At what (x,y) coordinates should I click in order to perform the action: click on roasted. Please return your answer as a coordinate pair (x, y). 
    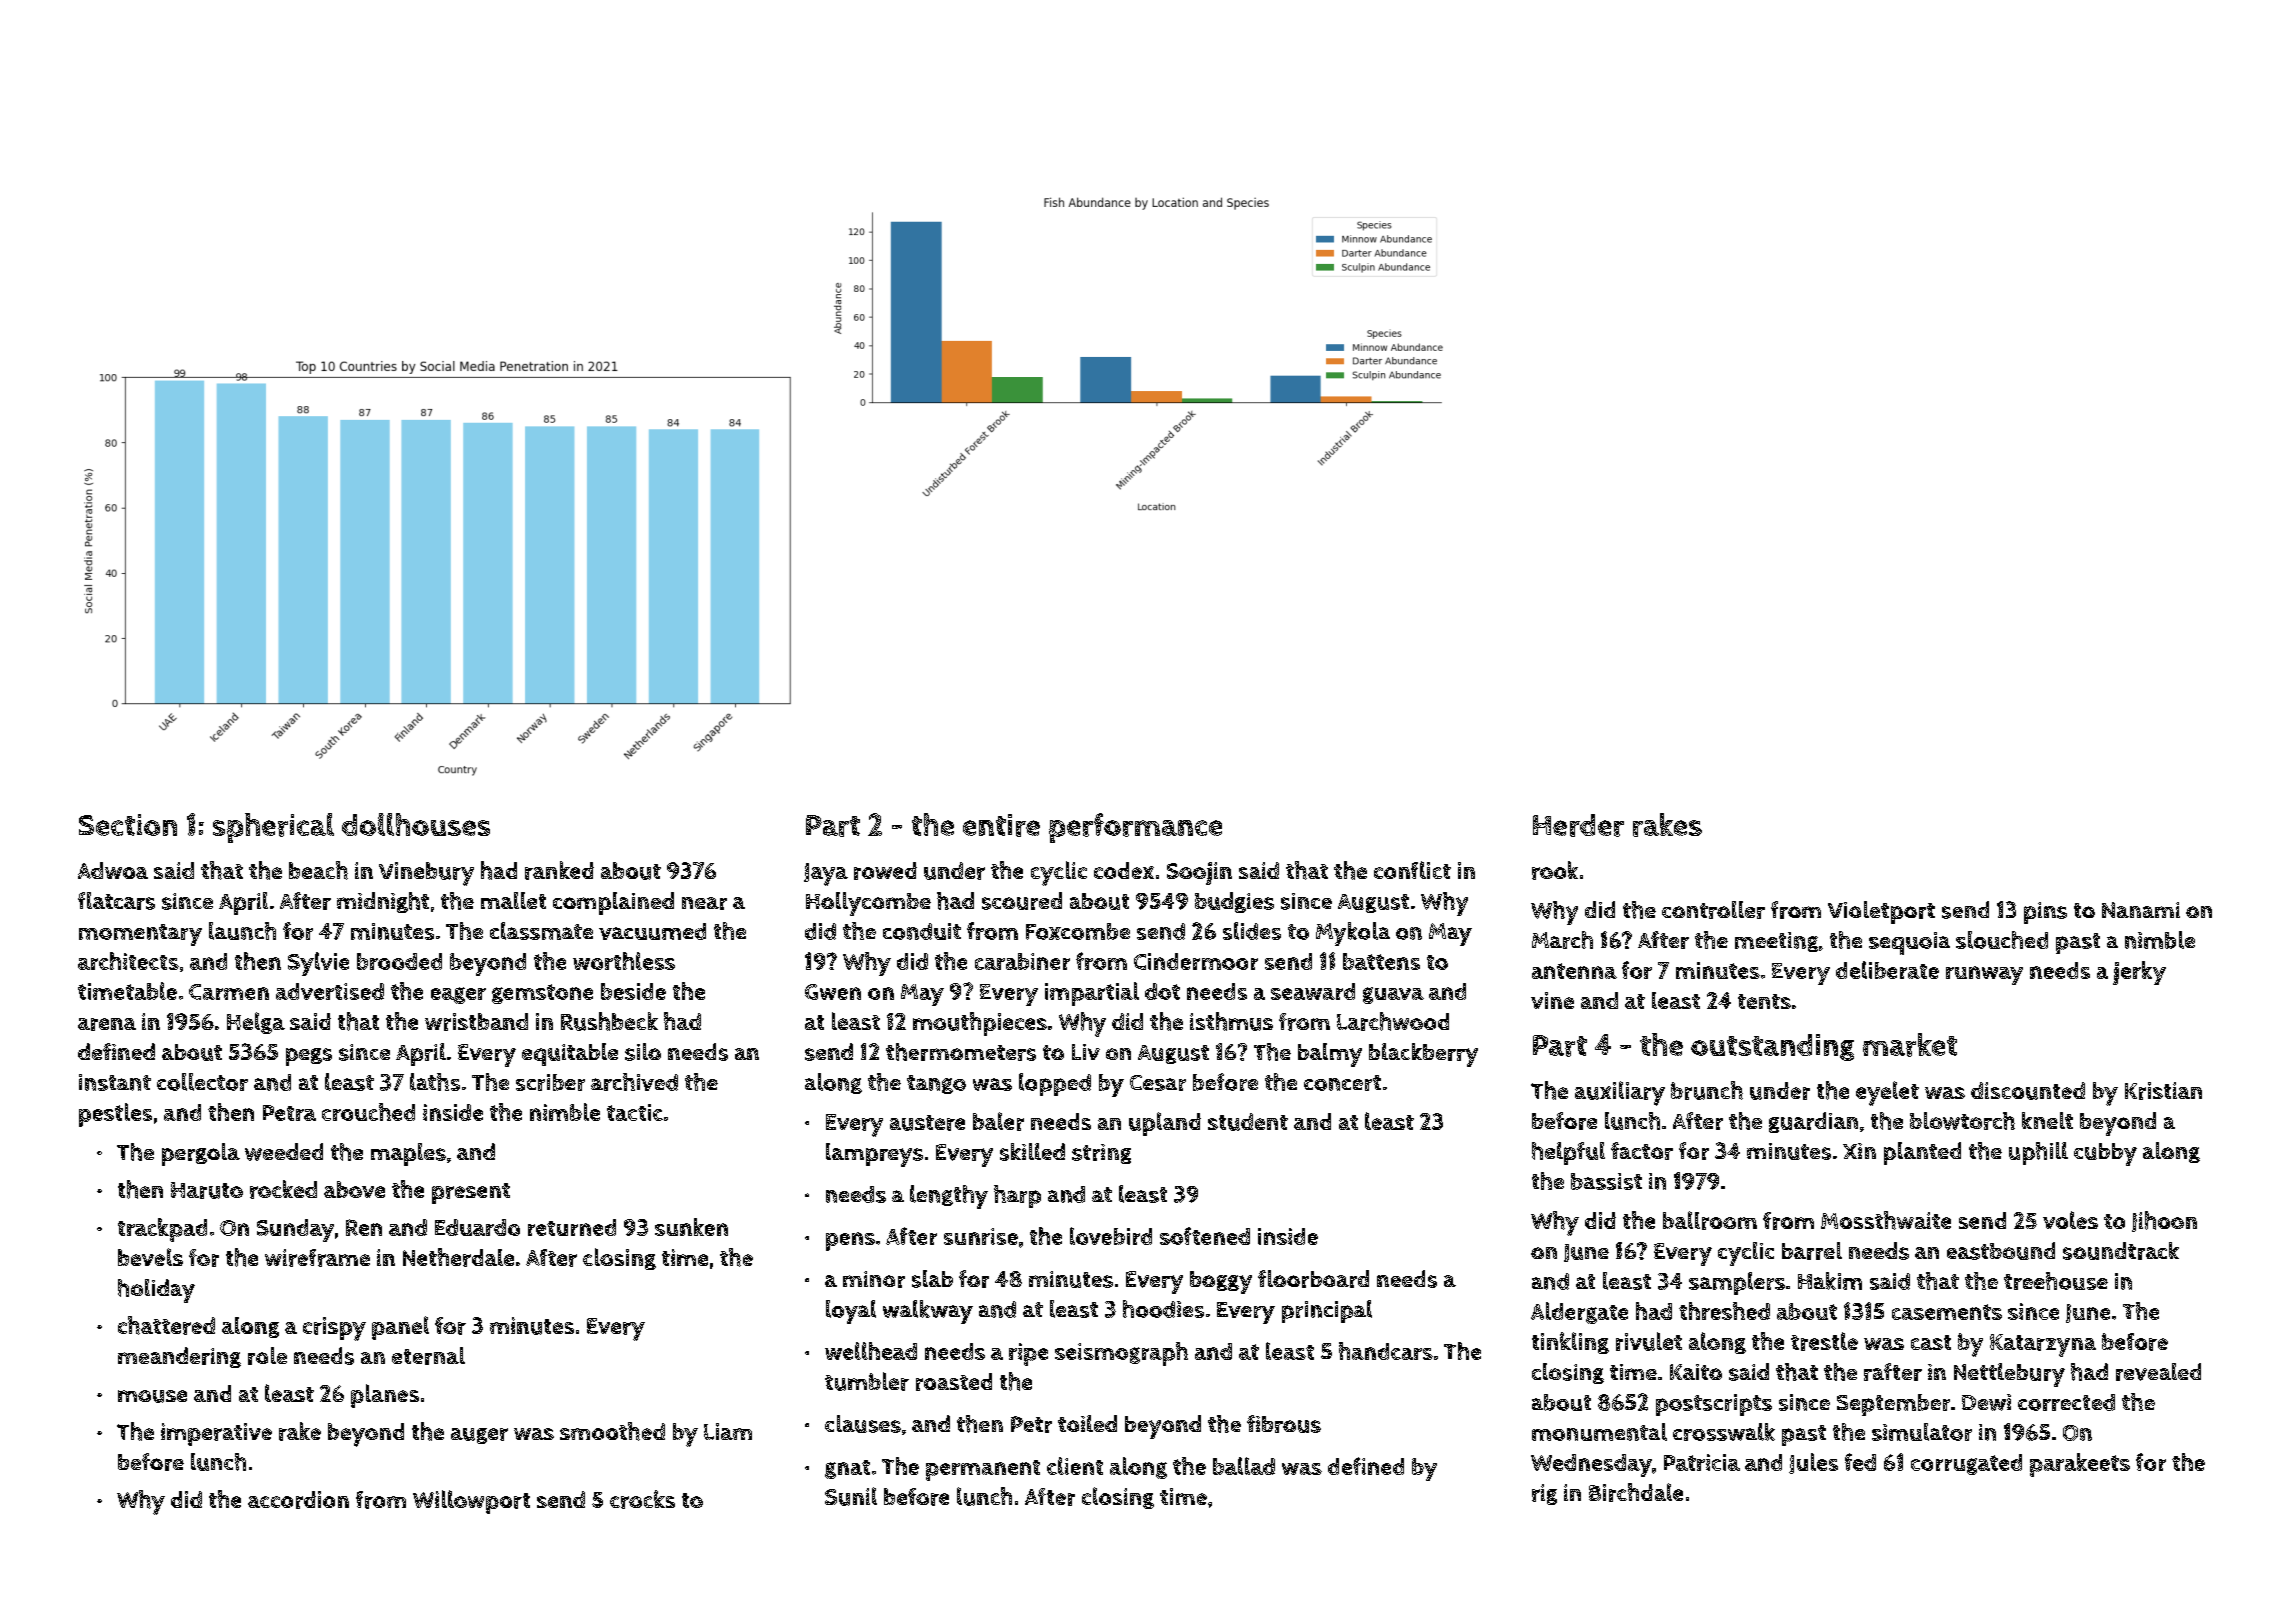
    Looking at the image, I should click on (954, 1382).
